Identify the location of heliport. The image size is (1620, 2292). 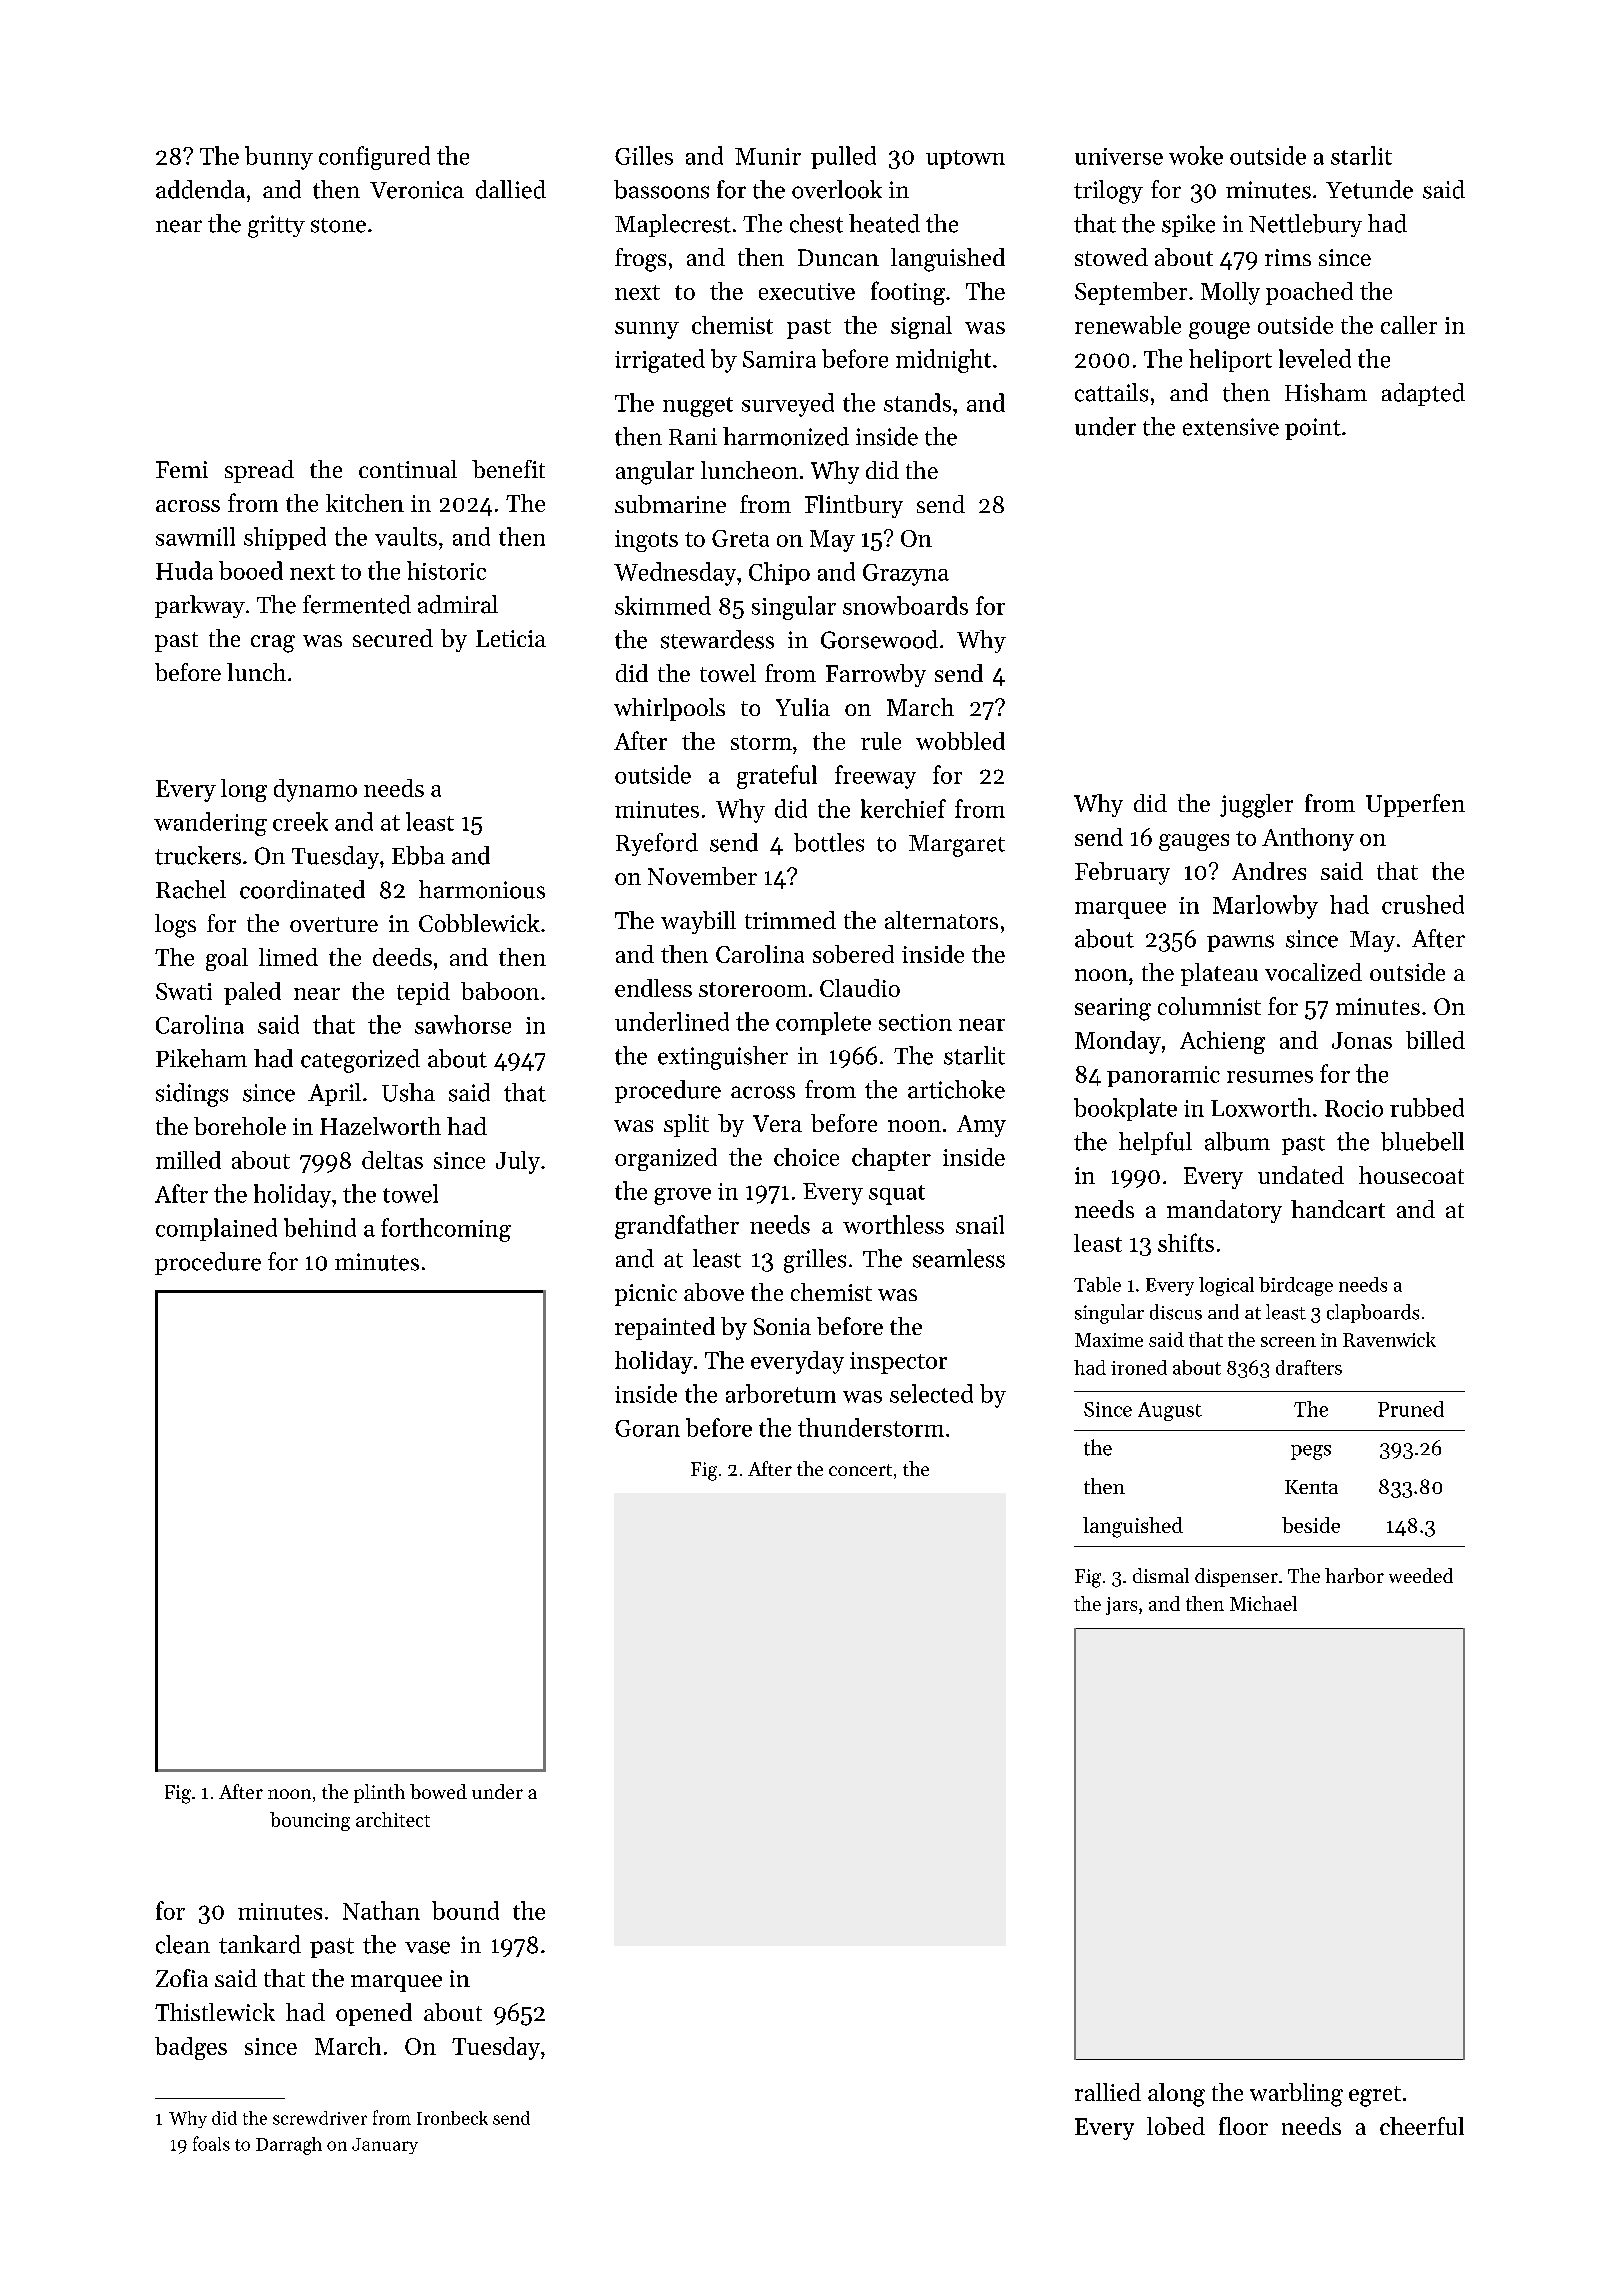
(1230, 360).
